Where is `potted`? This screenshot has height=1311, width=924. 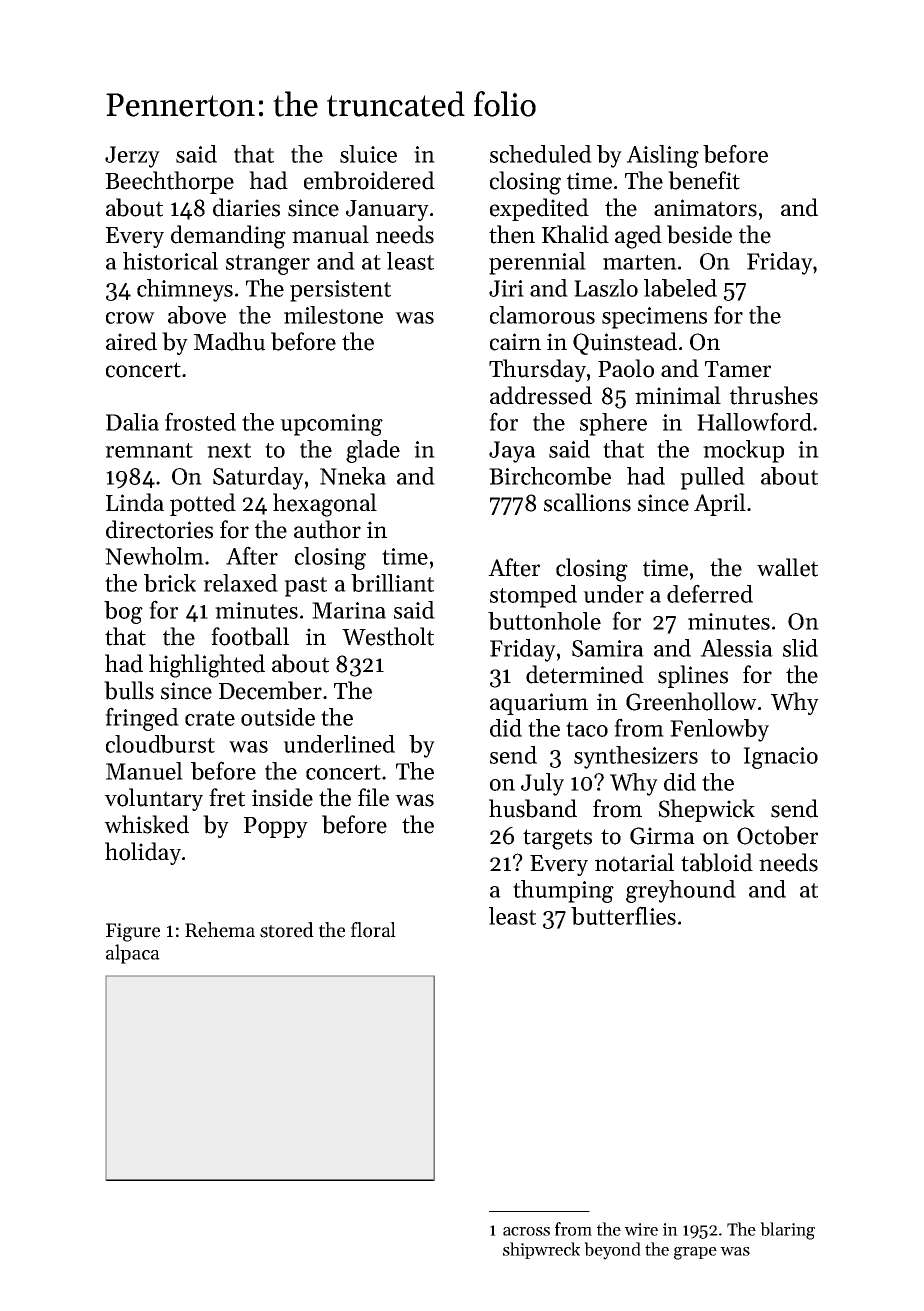 potted is located at coordinates (203, 504).
